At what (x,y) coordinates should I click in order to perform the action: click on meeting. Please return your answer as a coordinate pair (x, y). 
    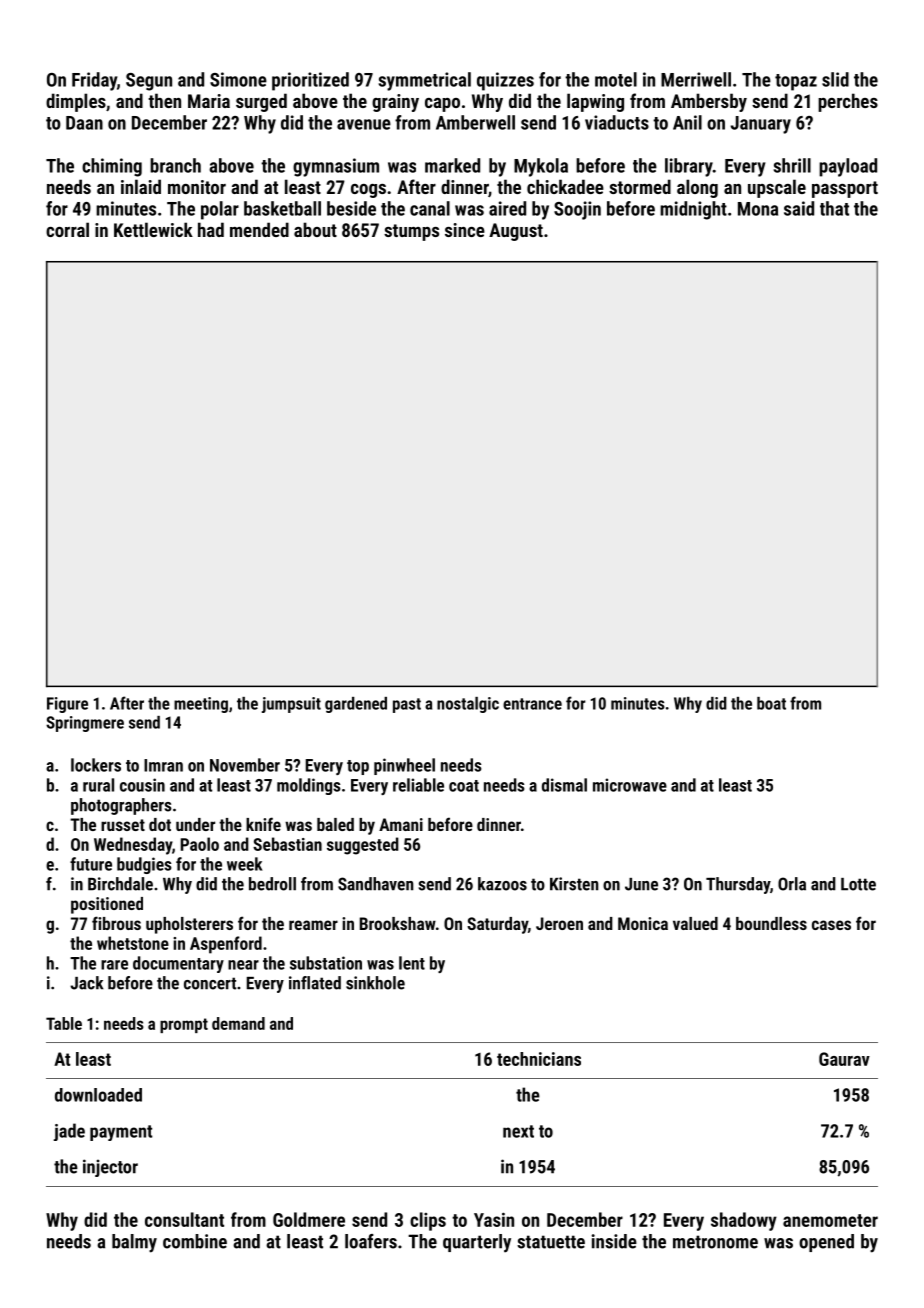
    Looking at the image, I should click on (201, 705).
